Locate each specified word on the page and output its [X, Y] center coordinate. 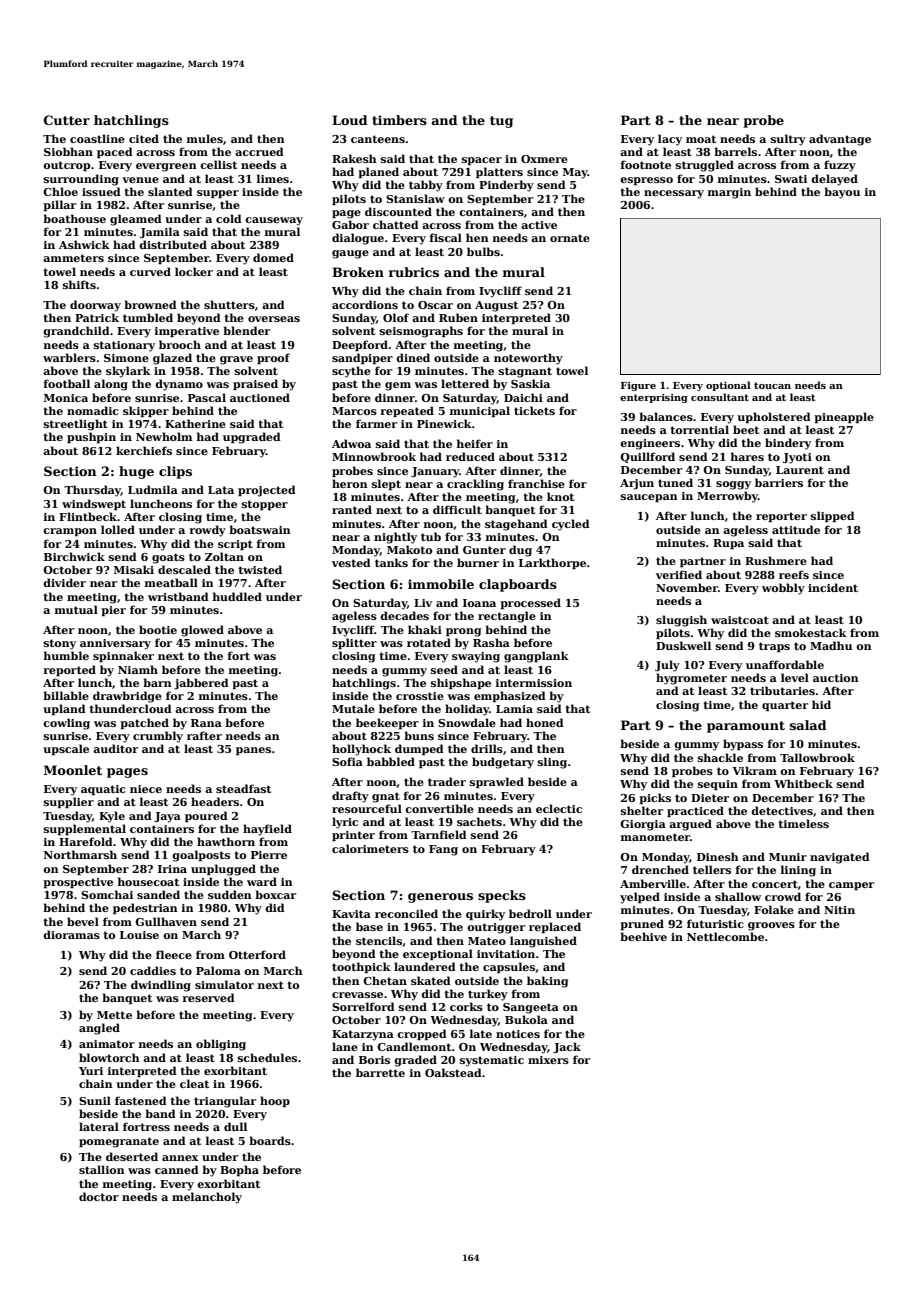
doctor [99, 1196]
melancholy [207, 1198]
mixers [548, 1060]
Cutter [67, 120]
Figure [638, 386]
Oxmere [544, 159]
